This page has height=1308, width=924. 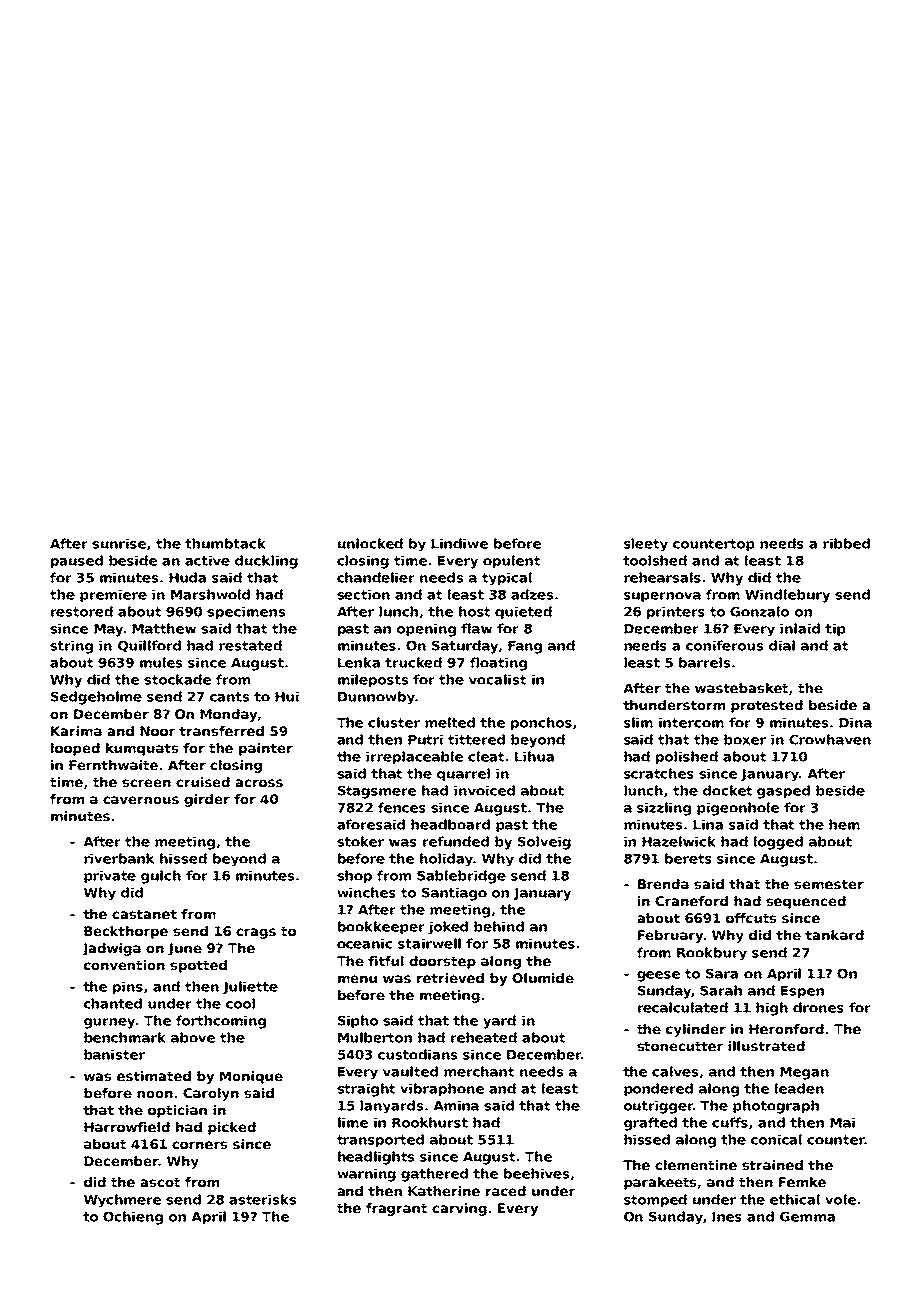 I want to click on kumquats, so click(x=142, y=749).
